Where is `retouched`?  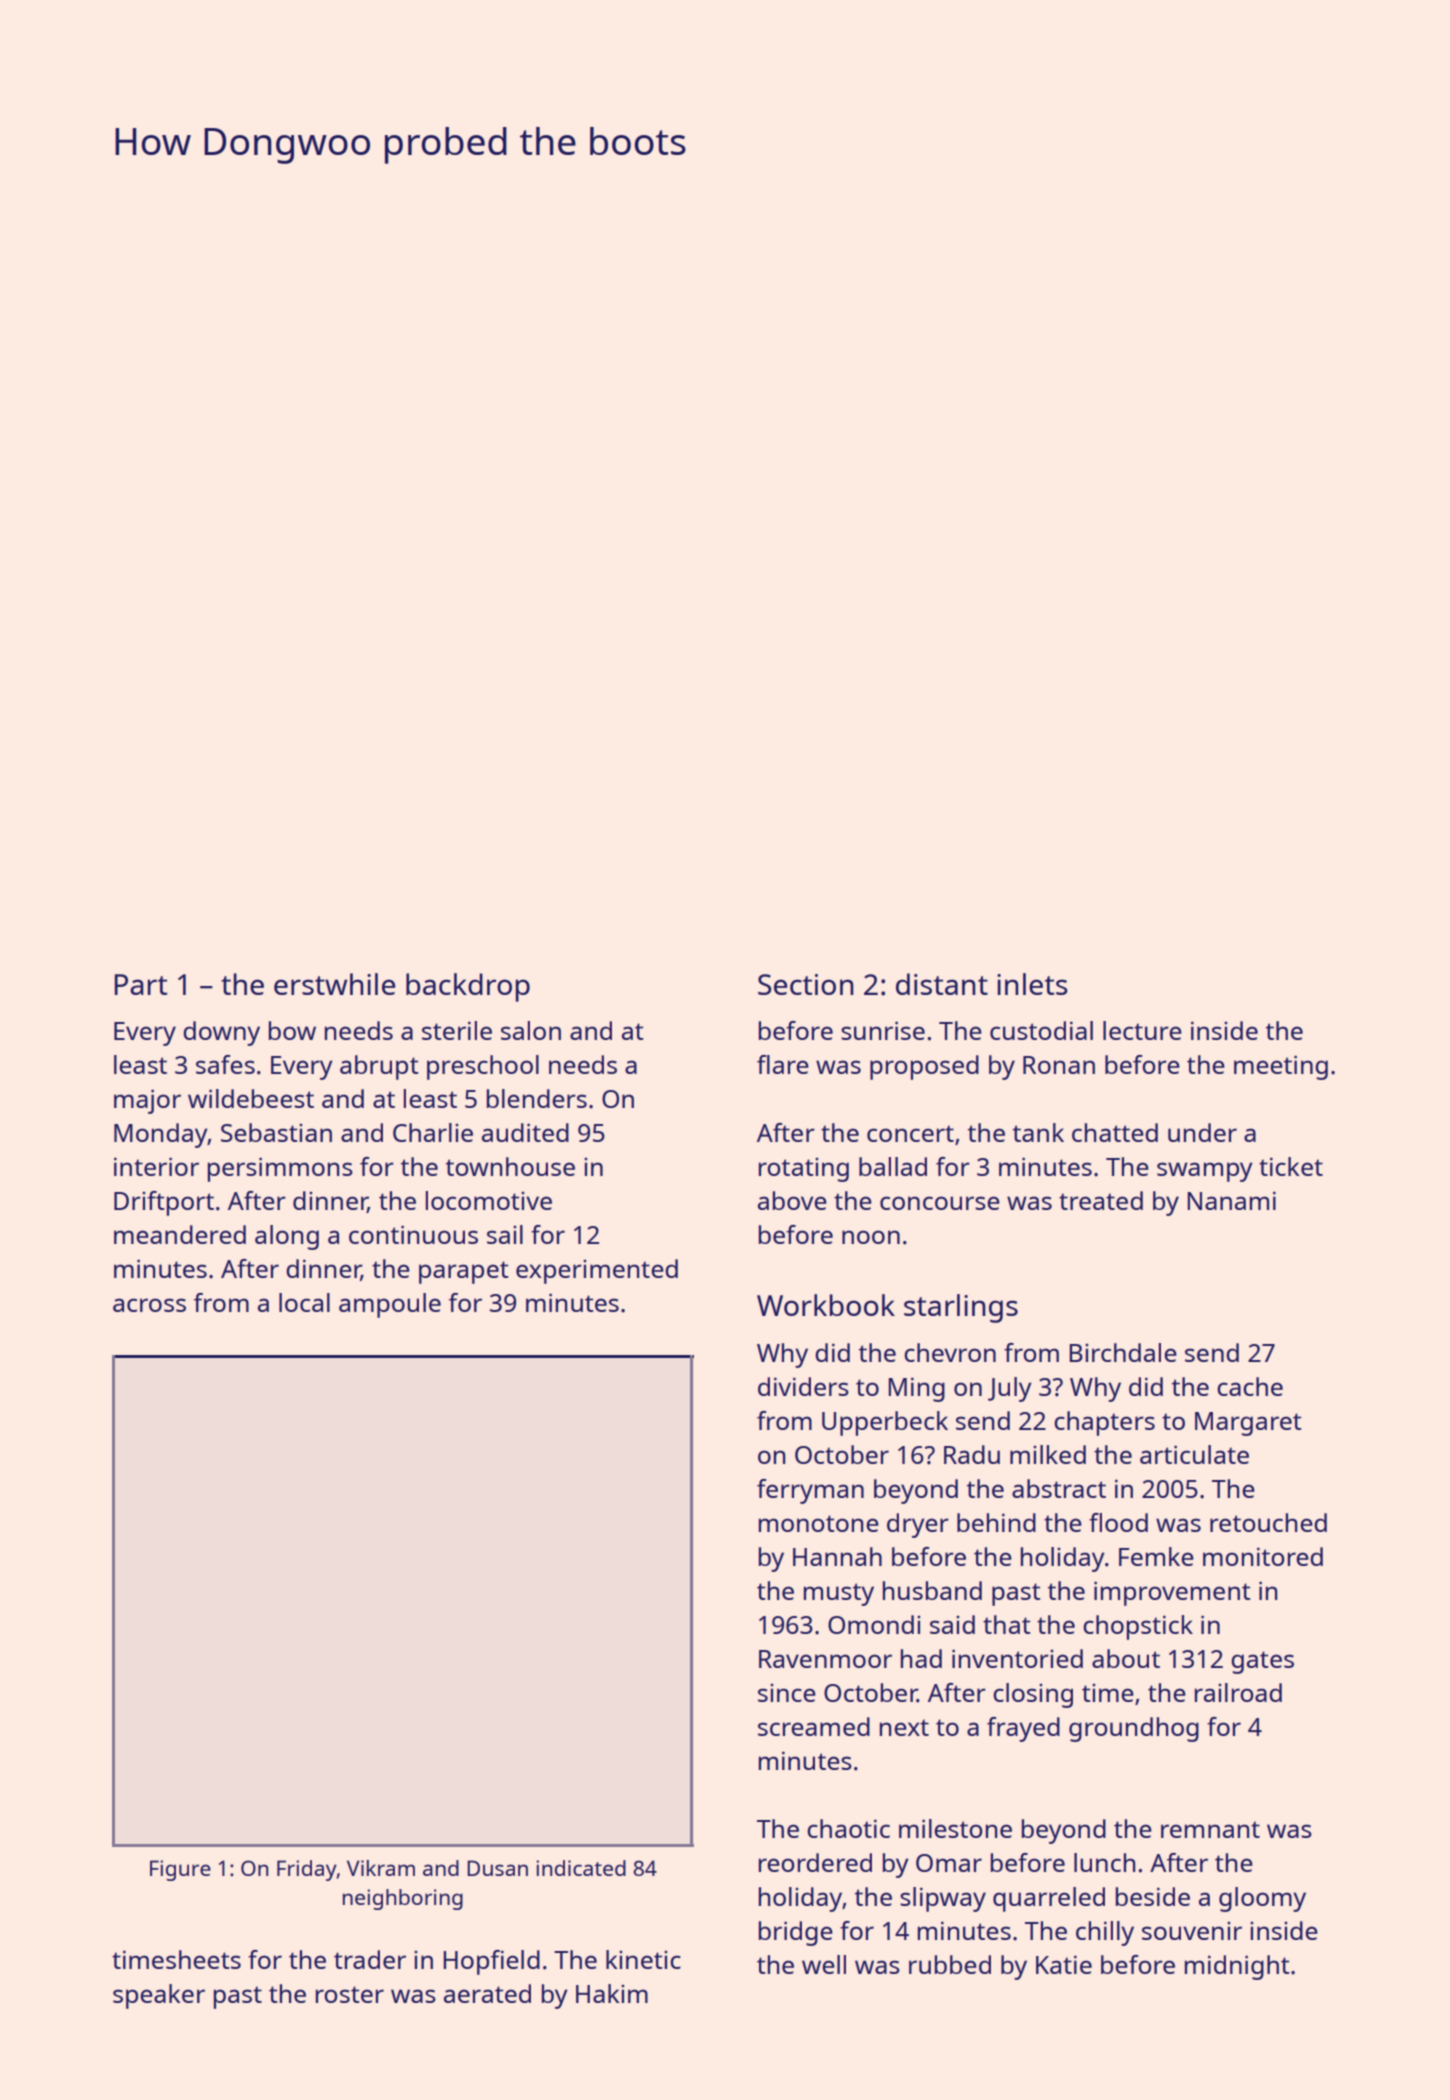
retouched is located at coordinates (1268, 1522).
